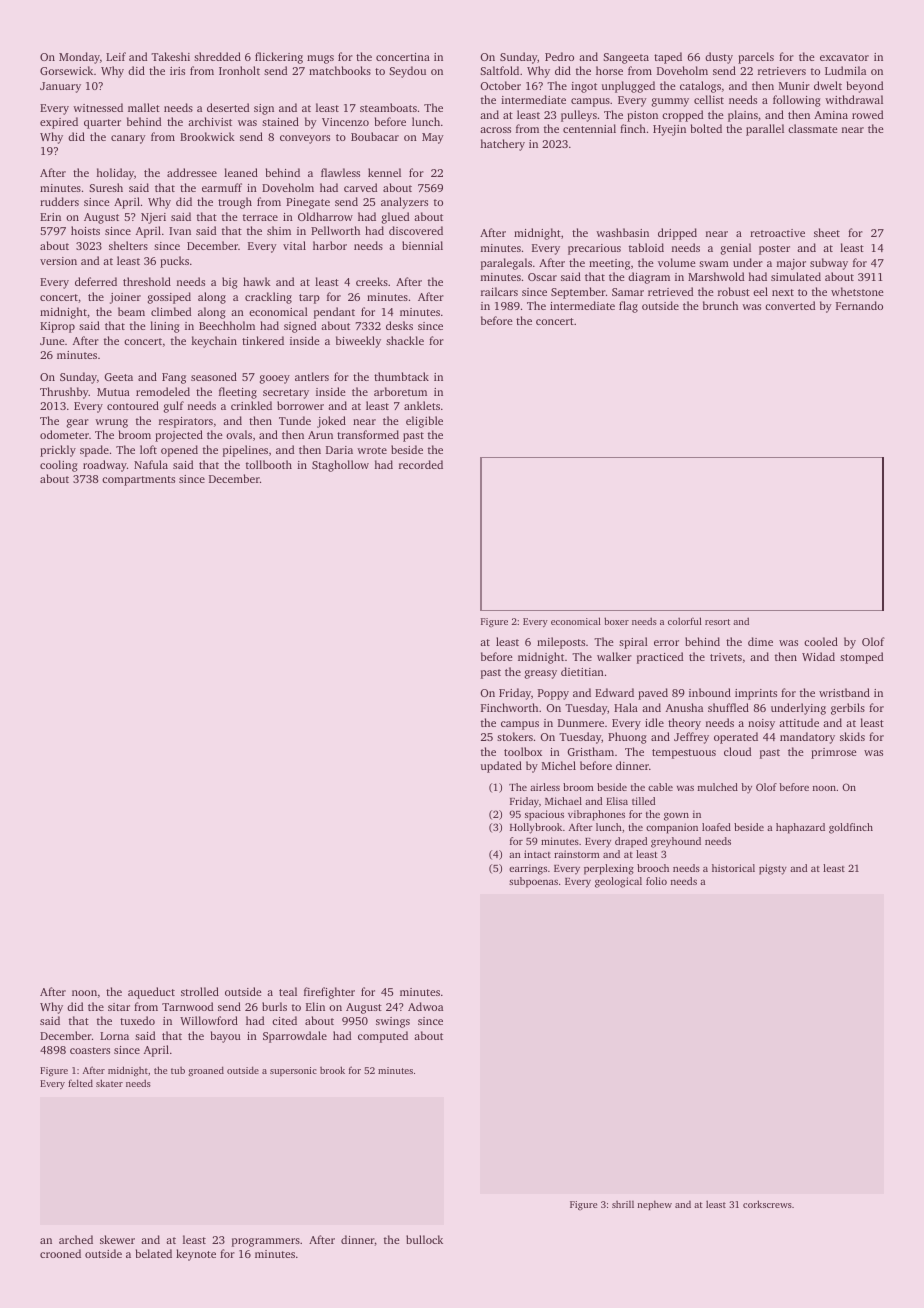 The height and width of the screenshot is (1308, 924). I want to click on belated, so click(154, 1253).
